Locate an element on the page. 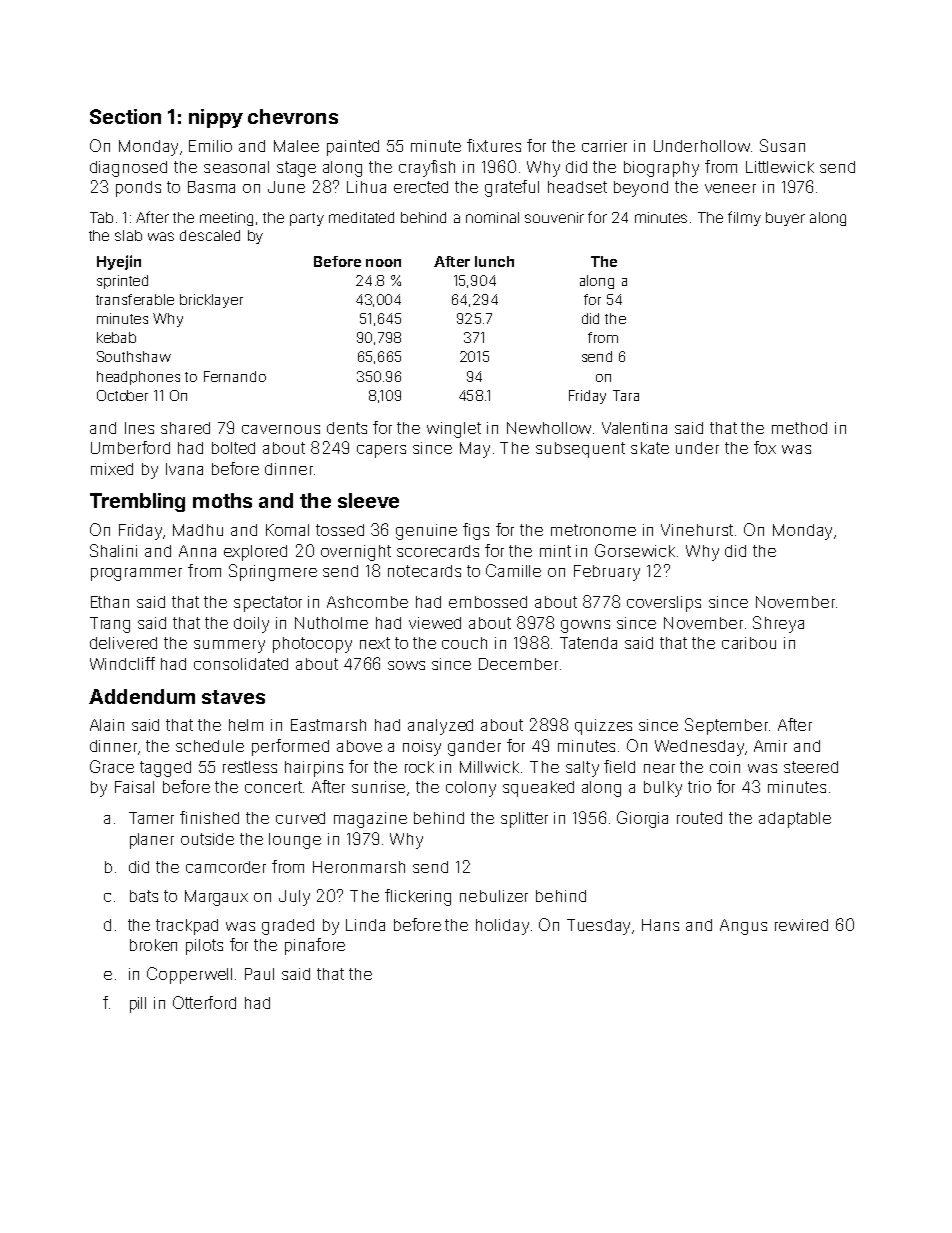  diagnosed is located at coordinates (128, 169).
